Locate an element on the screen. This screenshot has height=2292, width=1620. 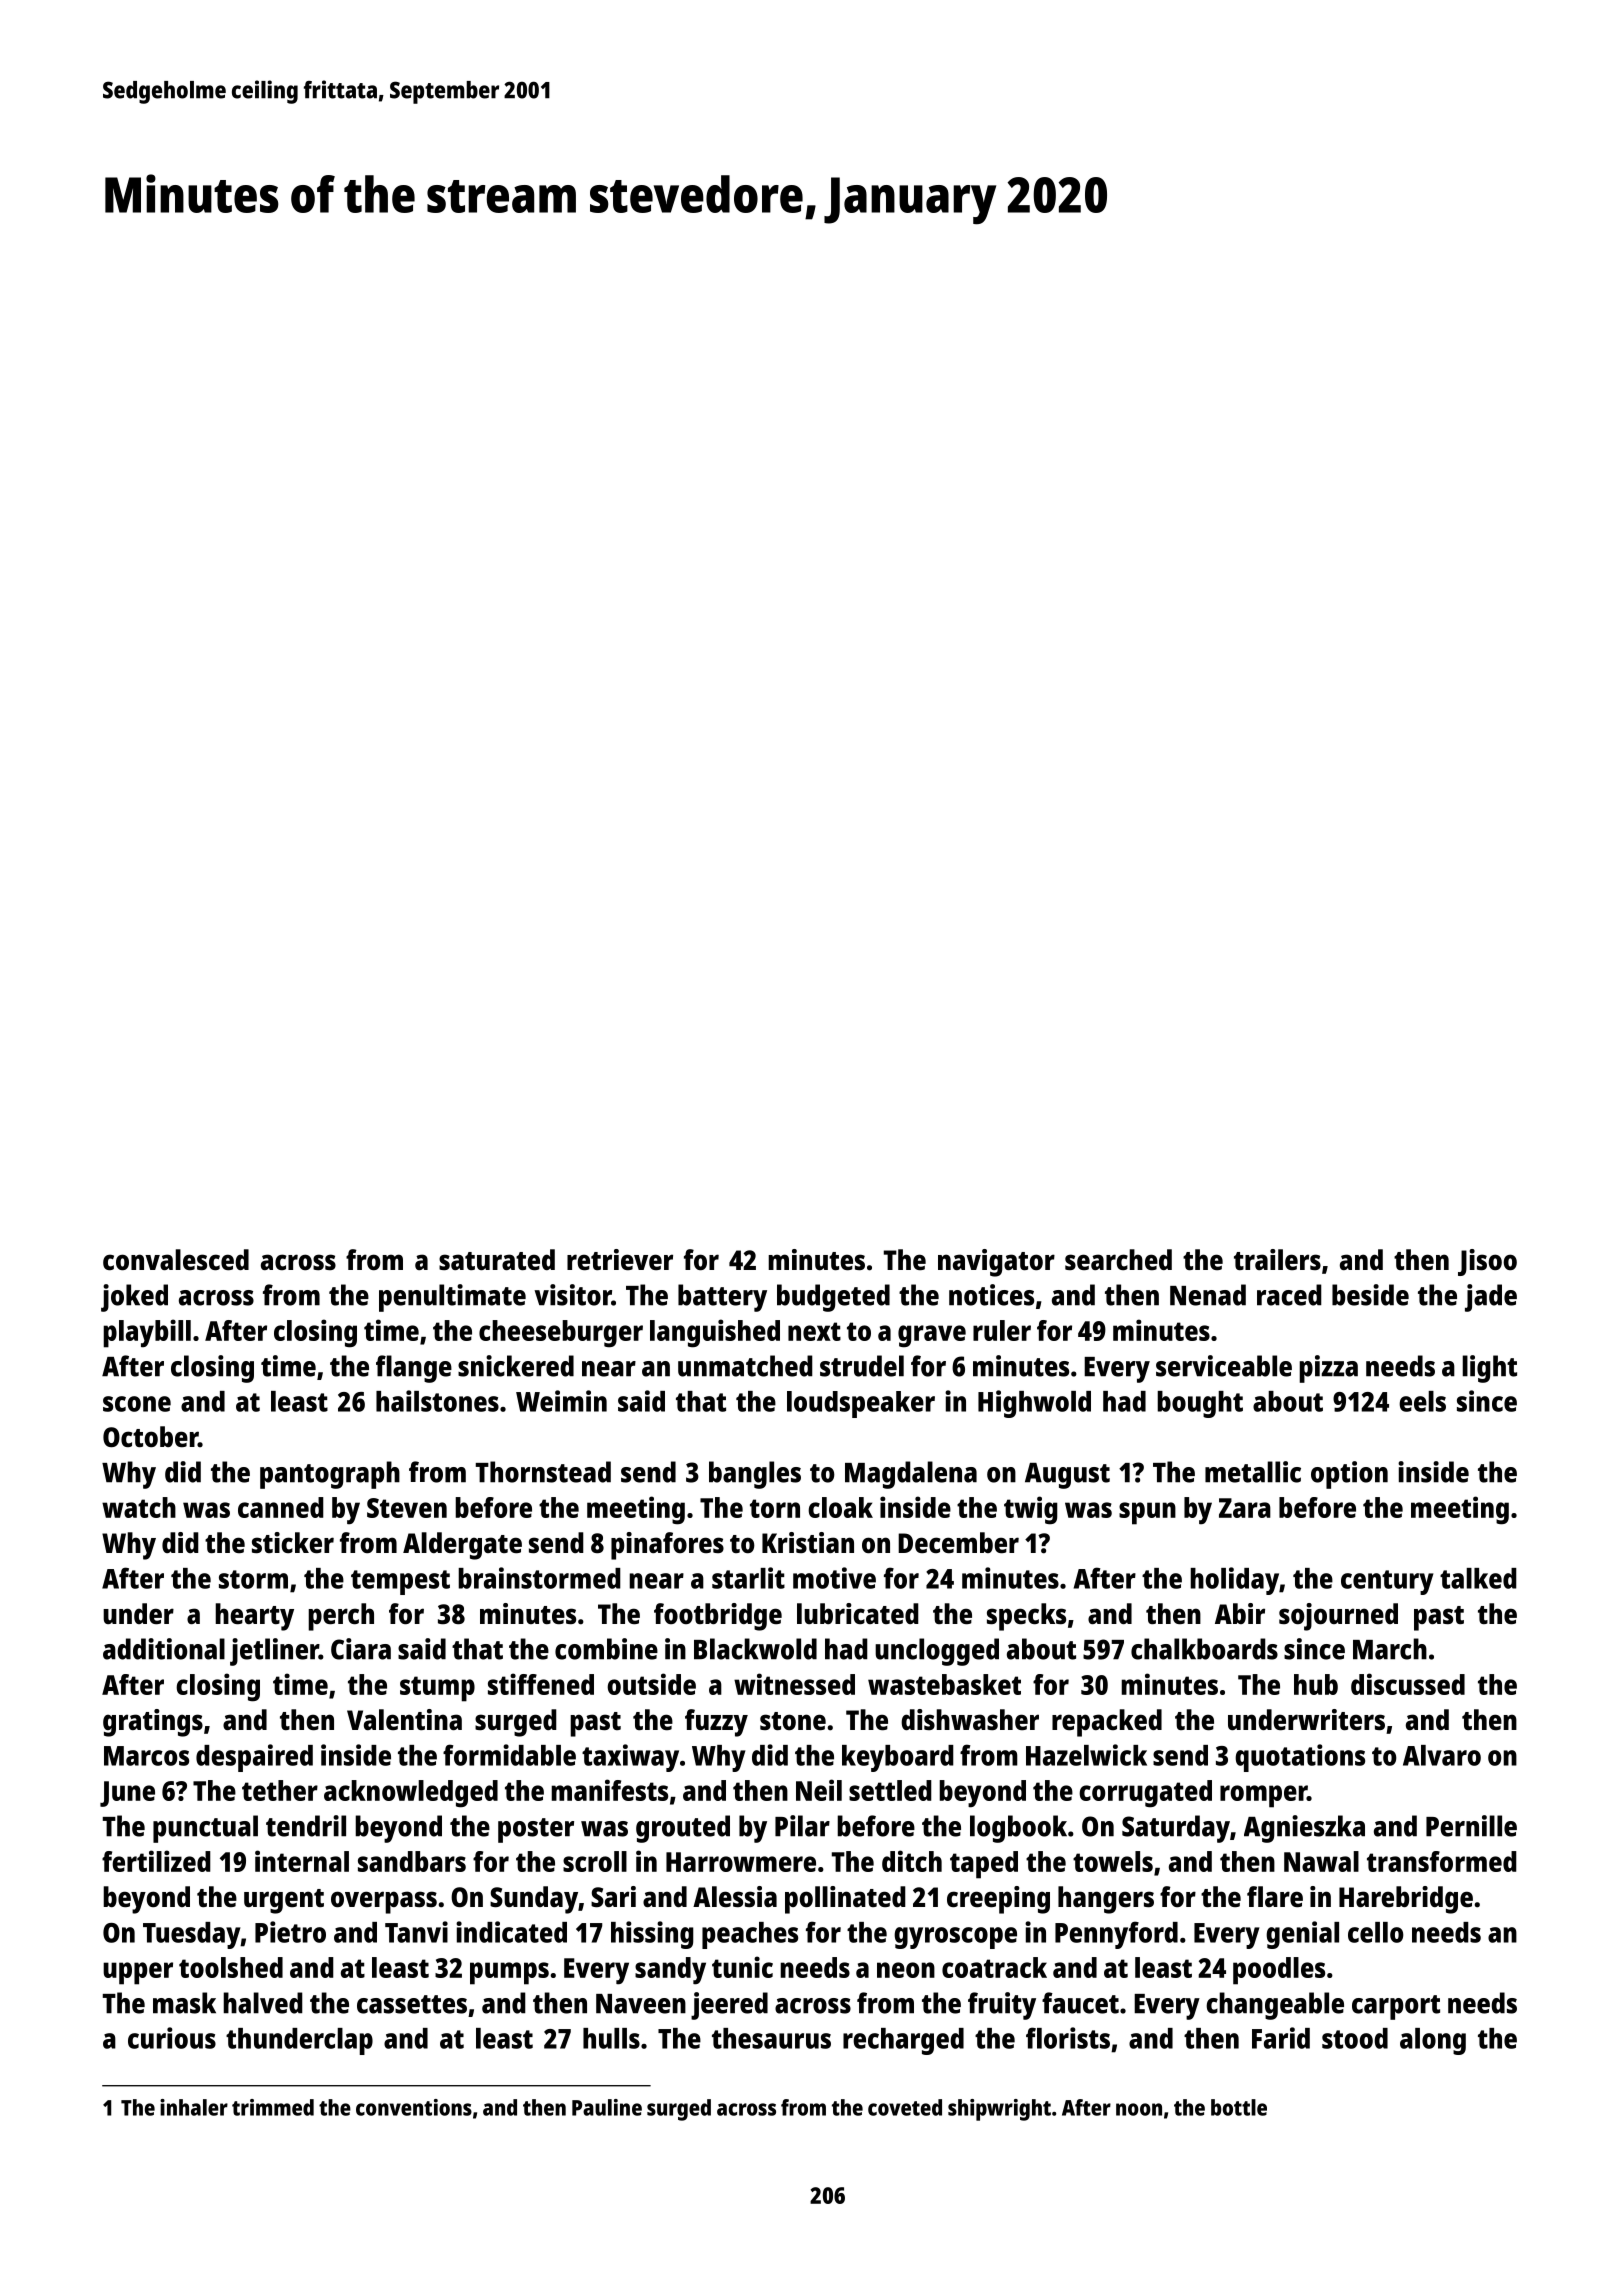
conventions is located at coordinates (414, 2107).
